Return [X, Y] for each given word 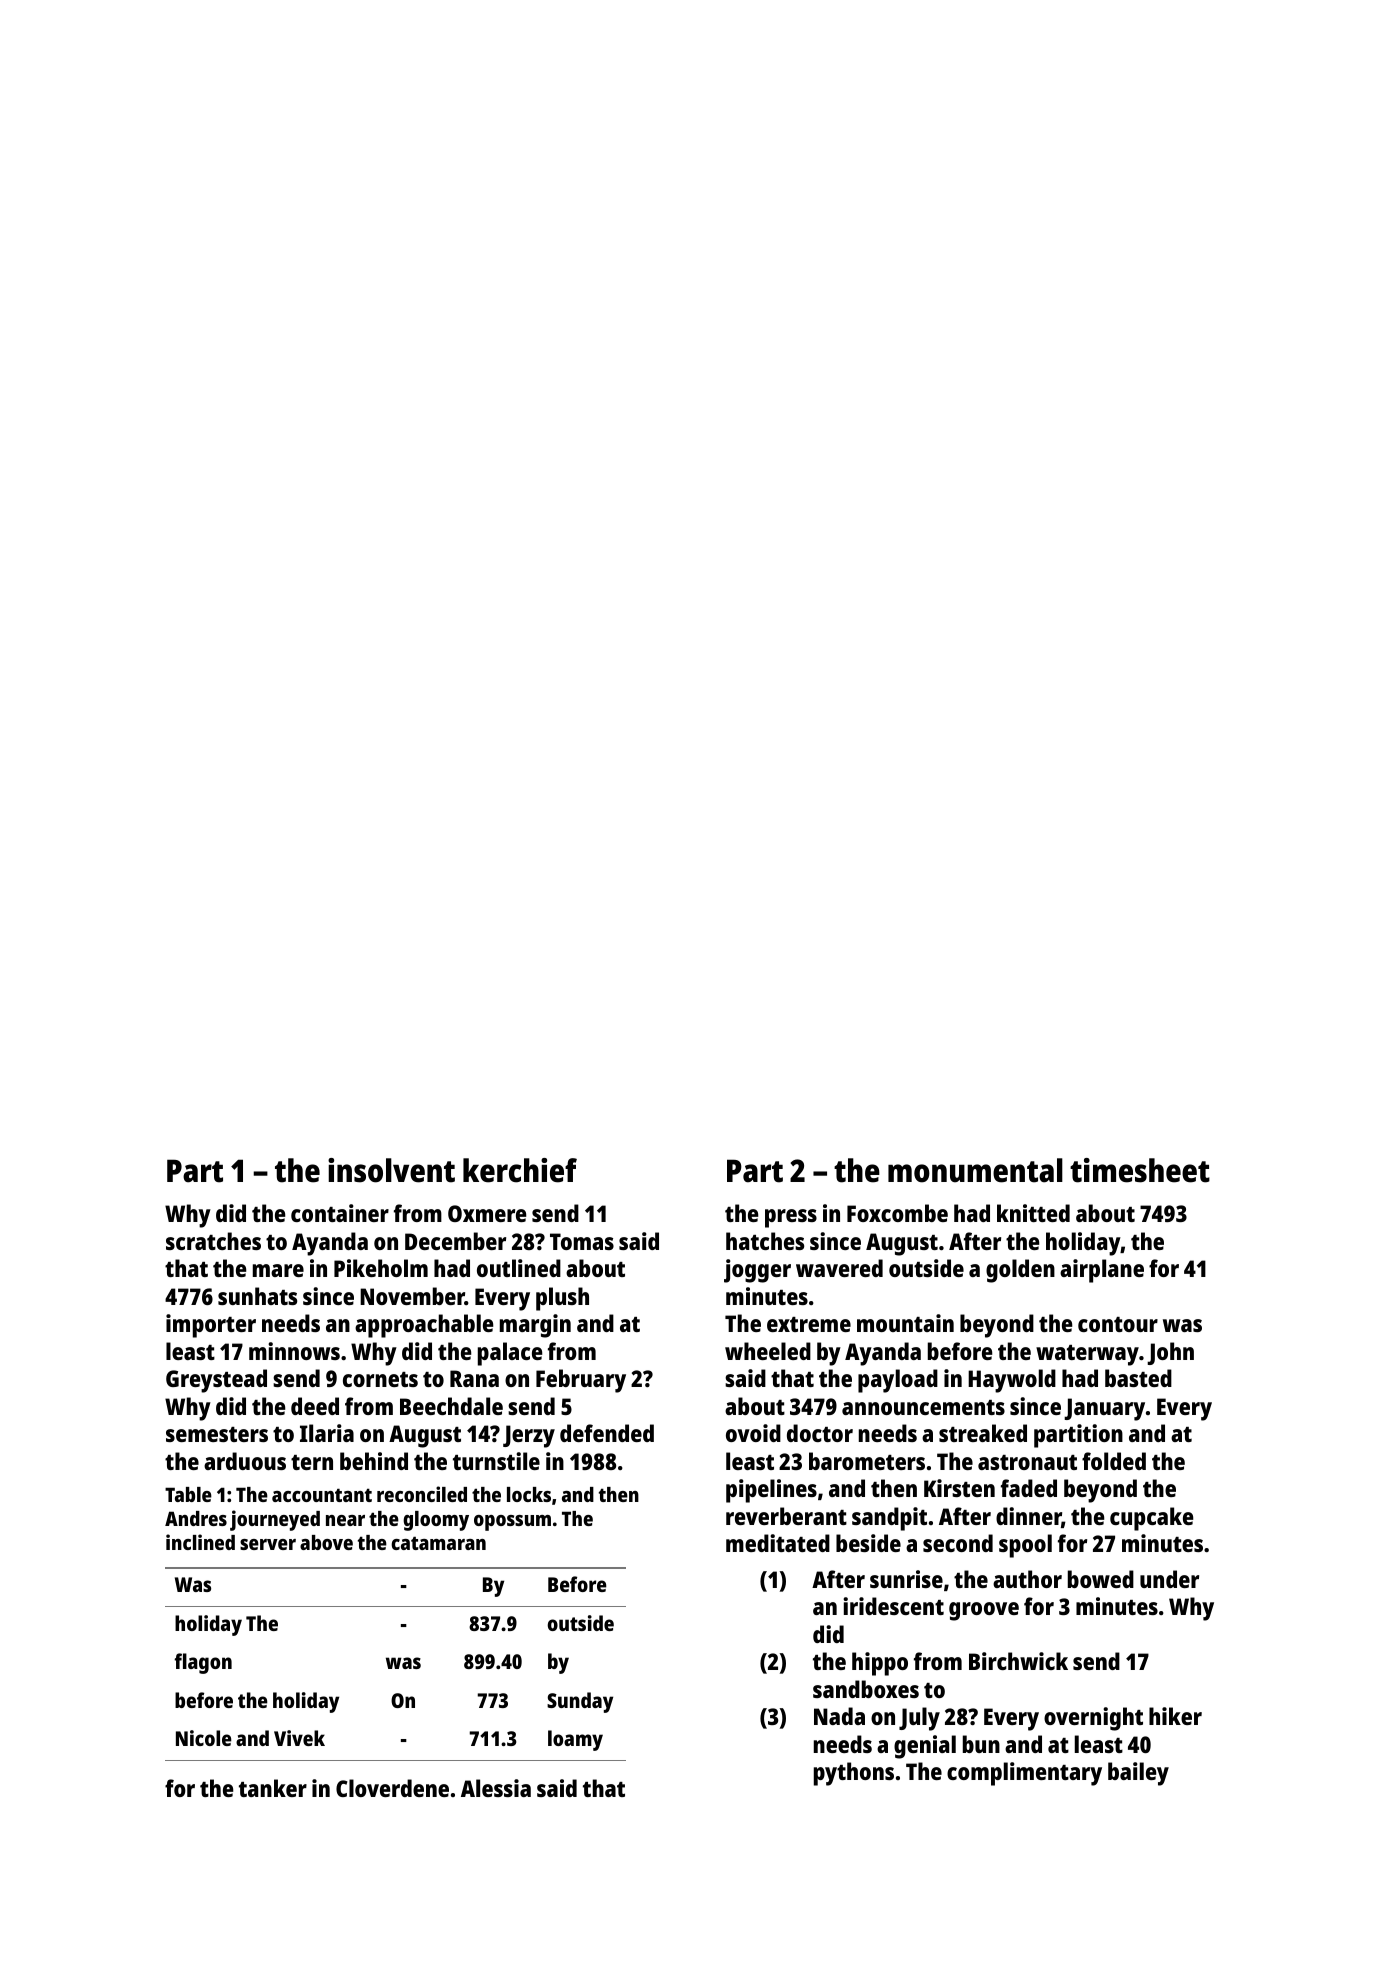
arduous [245, 1461]
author [1027, 1579]
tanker [273, 1788]
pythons [854, 1774]
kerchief [520, 1170]
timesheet [1140, 1170]
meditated [778, 1543]
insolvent [391, 1170]
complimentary [1024, 1774]
